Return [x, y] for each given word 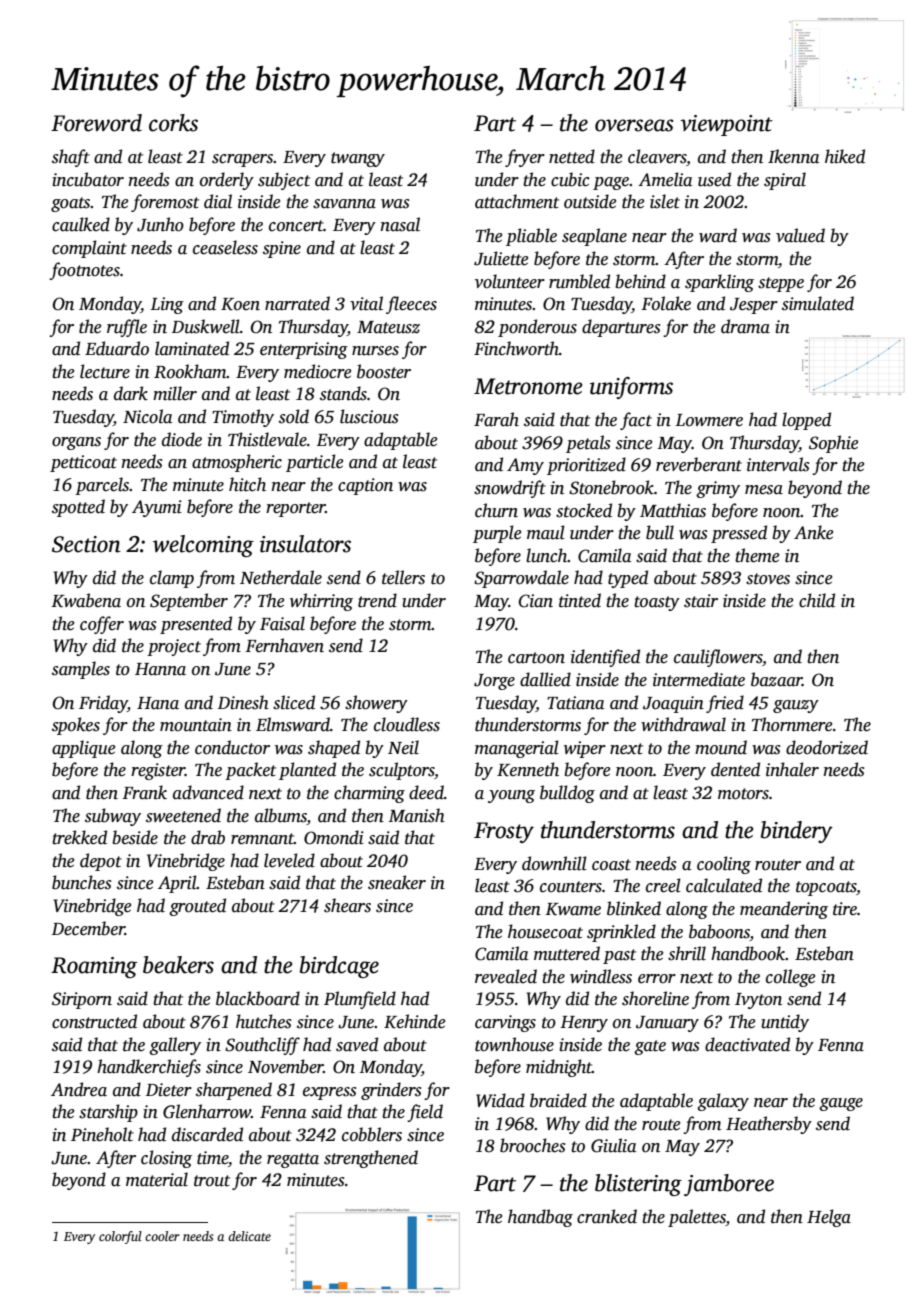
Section [86, 544]
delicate [249, 1236]
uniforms [631, 388]
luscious [369, 416]
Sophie [833, 444]
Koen [240, 304]
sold [294, 416]
